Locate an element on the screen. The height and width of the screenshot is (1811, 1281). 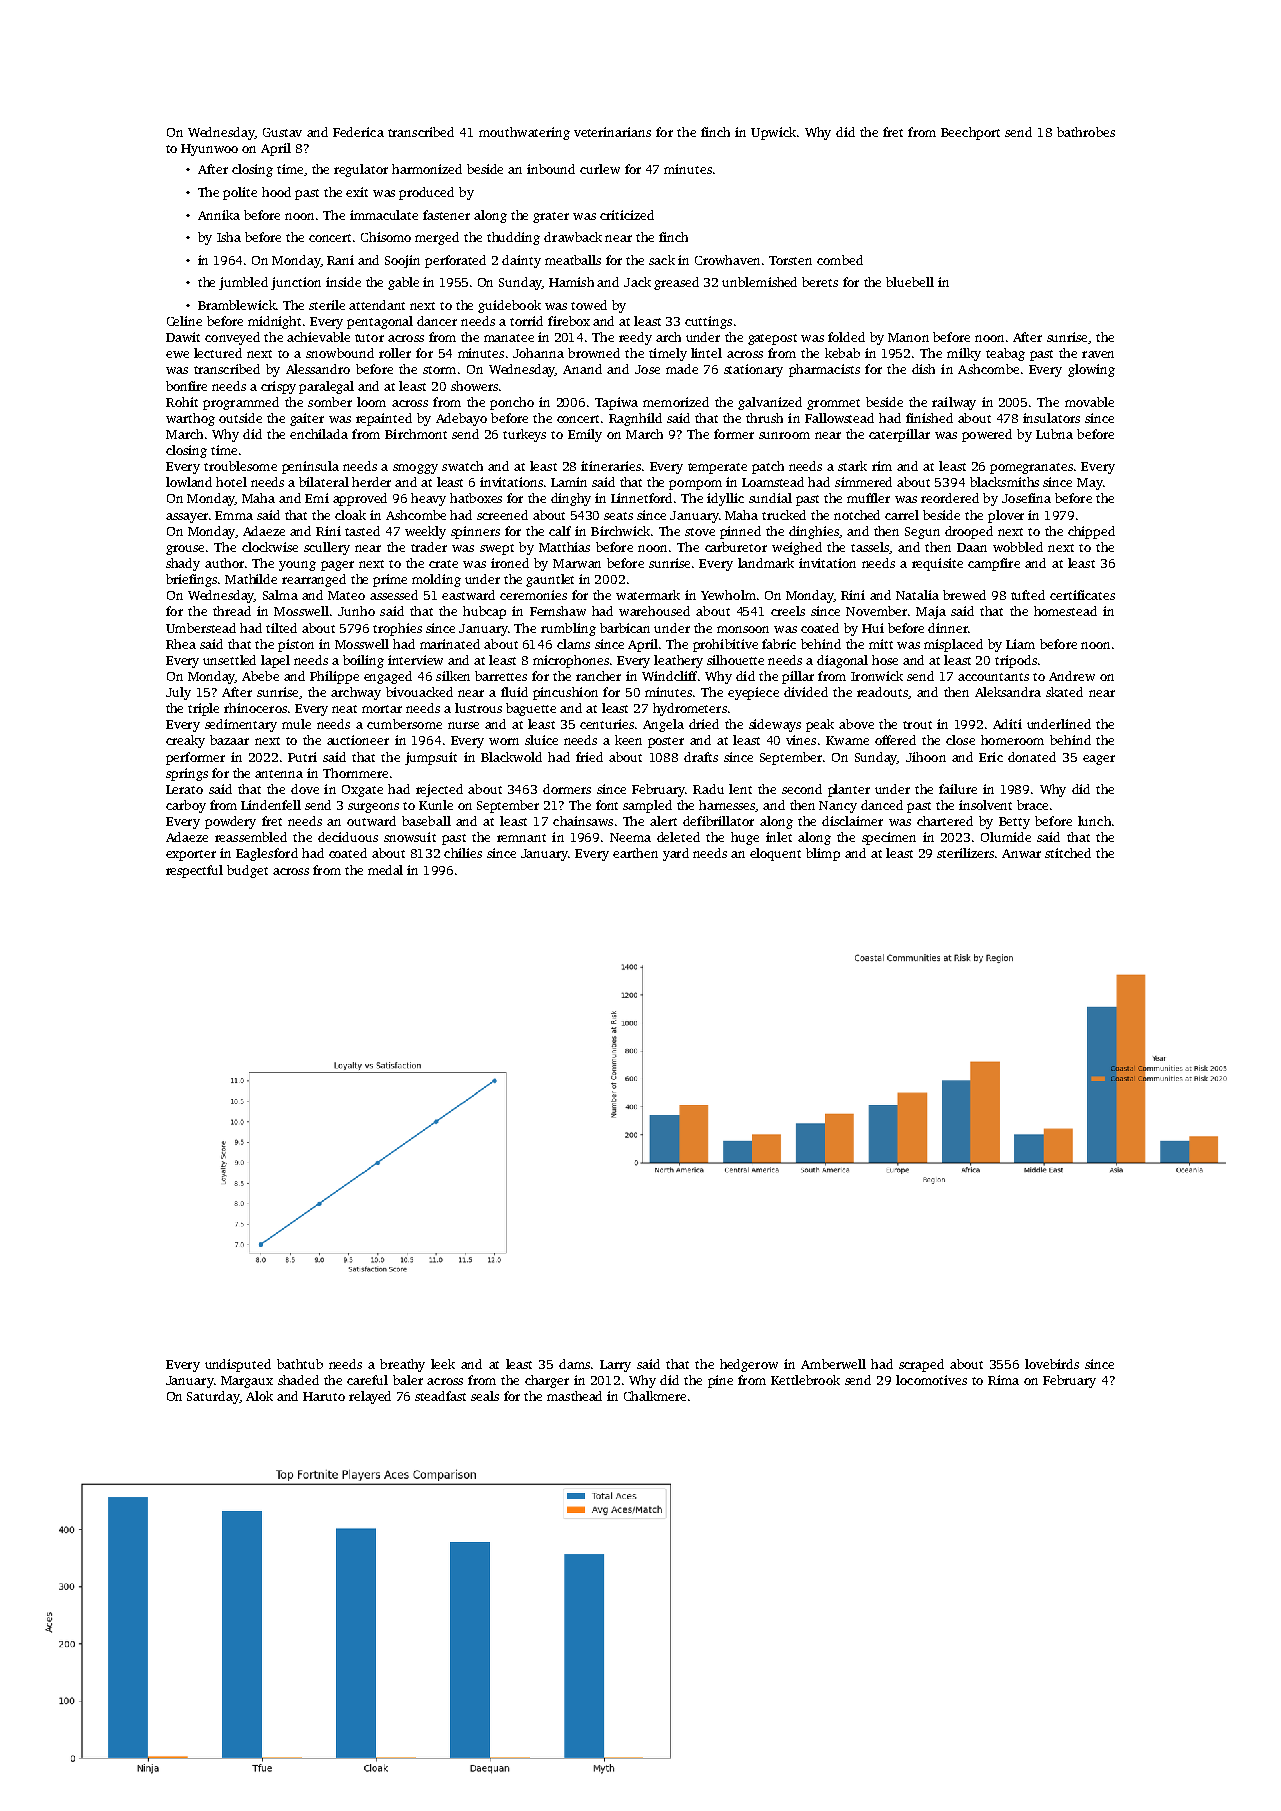
remnant is located at coordinates (521, 838).
